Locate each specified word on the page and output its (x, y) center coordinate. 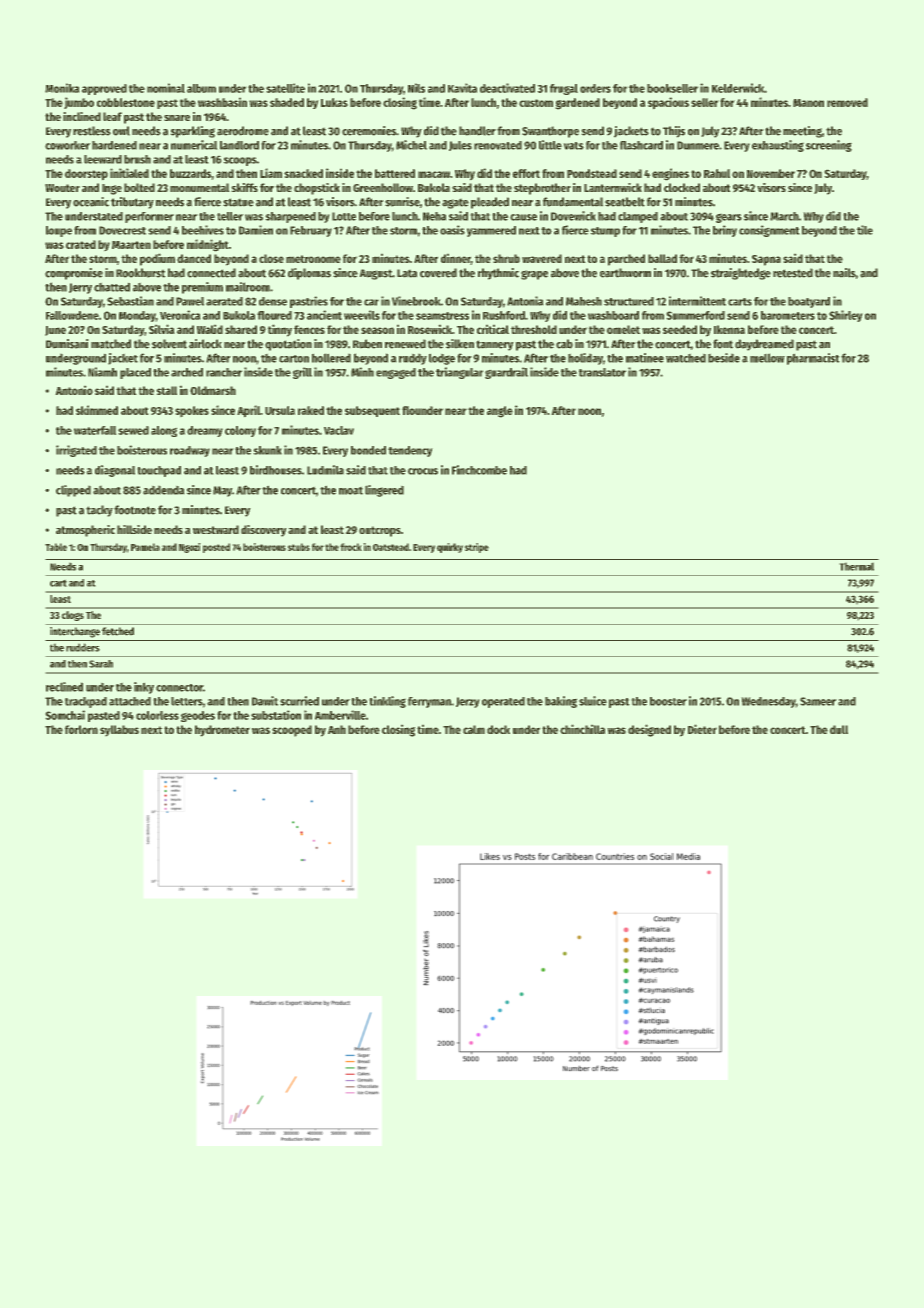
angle (500, 412)
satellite (285, 88)
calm (474, 729)
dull (839, 729)
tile (865, 230)
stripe (477, 548)
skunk (268, 450)
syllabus (119, 730)
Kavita (462, 88)
